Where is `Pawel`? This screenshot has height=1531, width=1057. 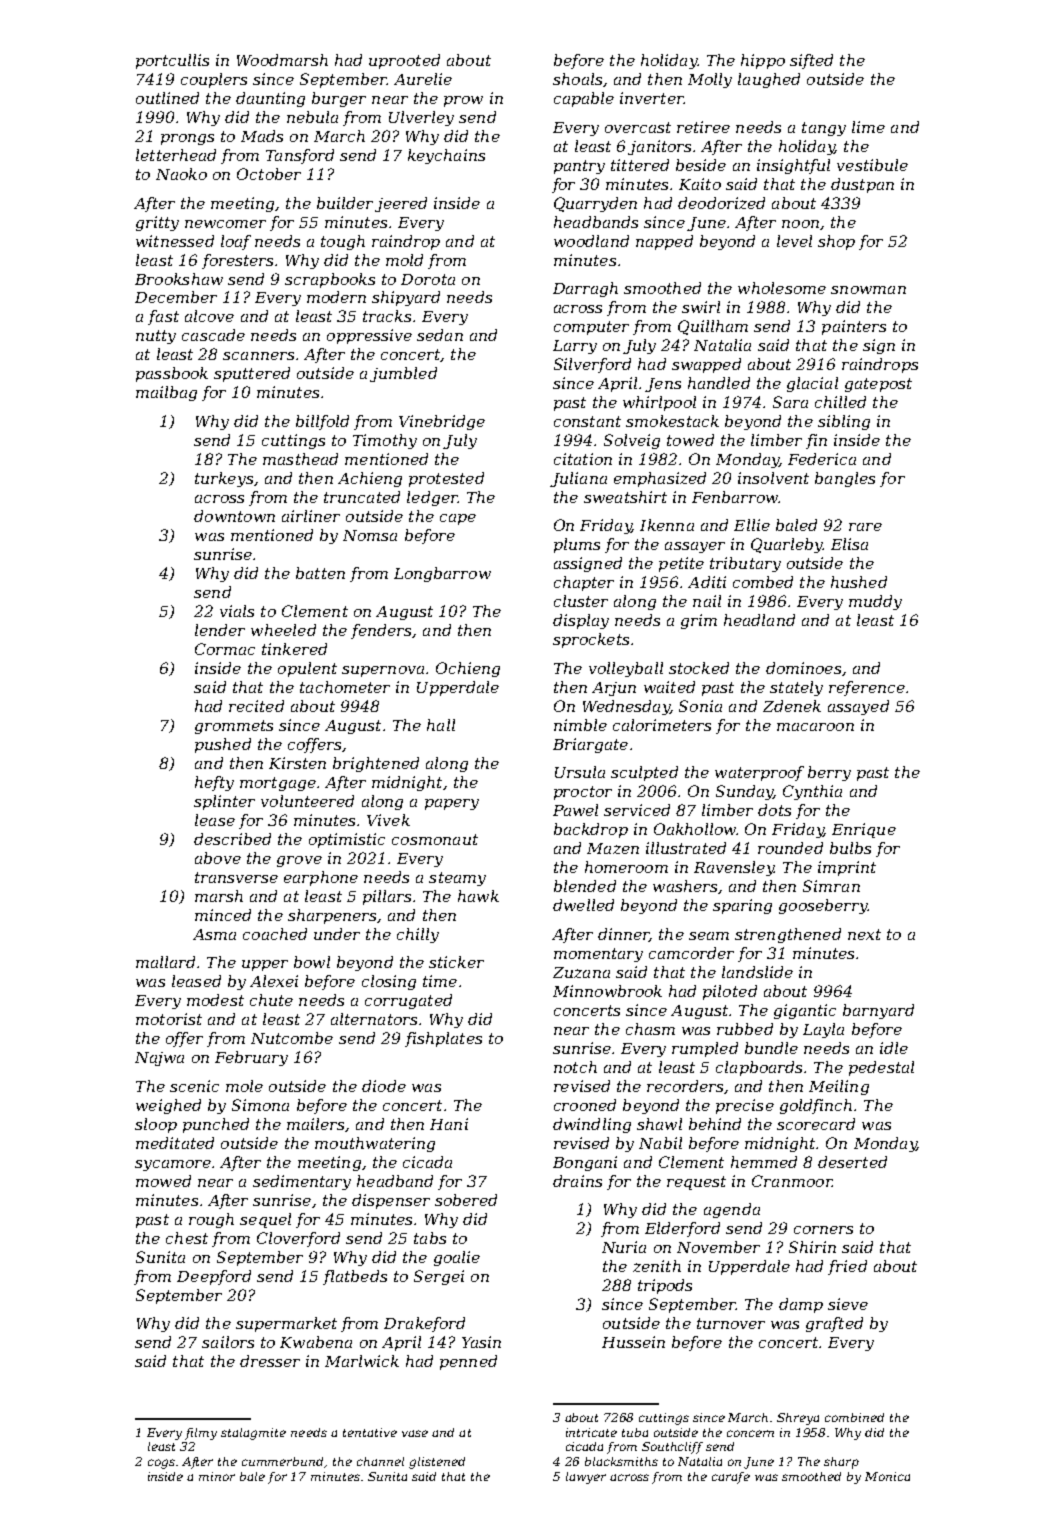 Pawel is located at coordinates (575, 810).
